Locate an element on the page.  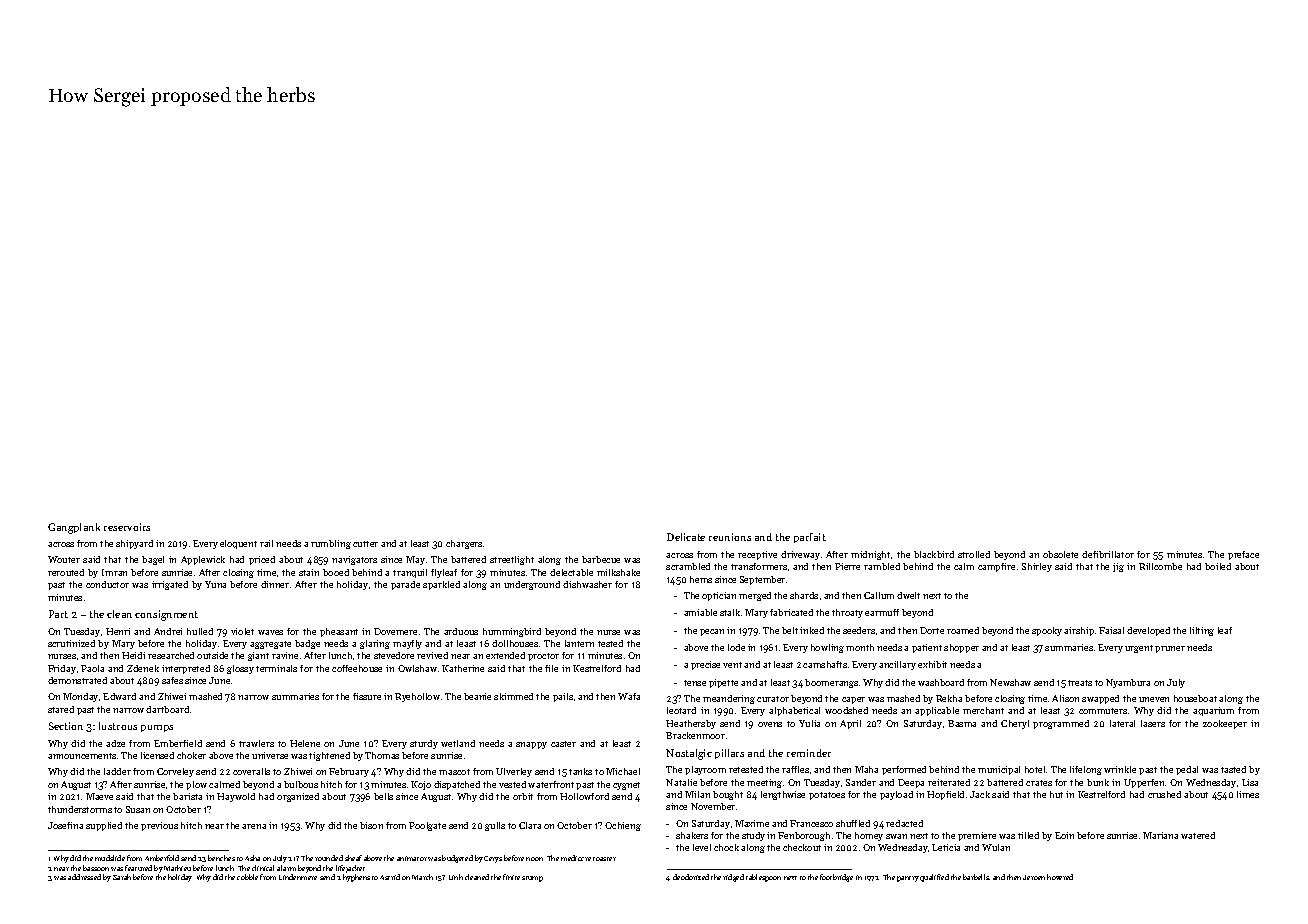
Part is located at coordinates (58, 614).
